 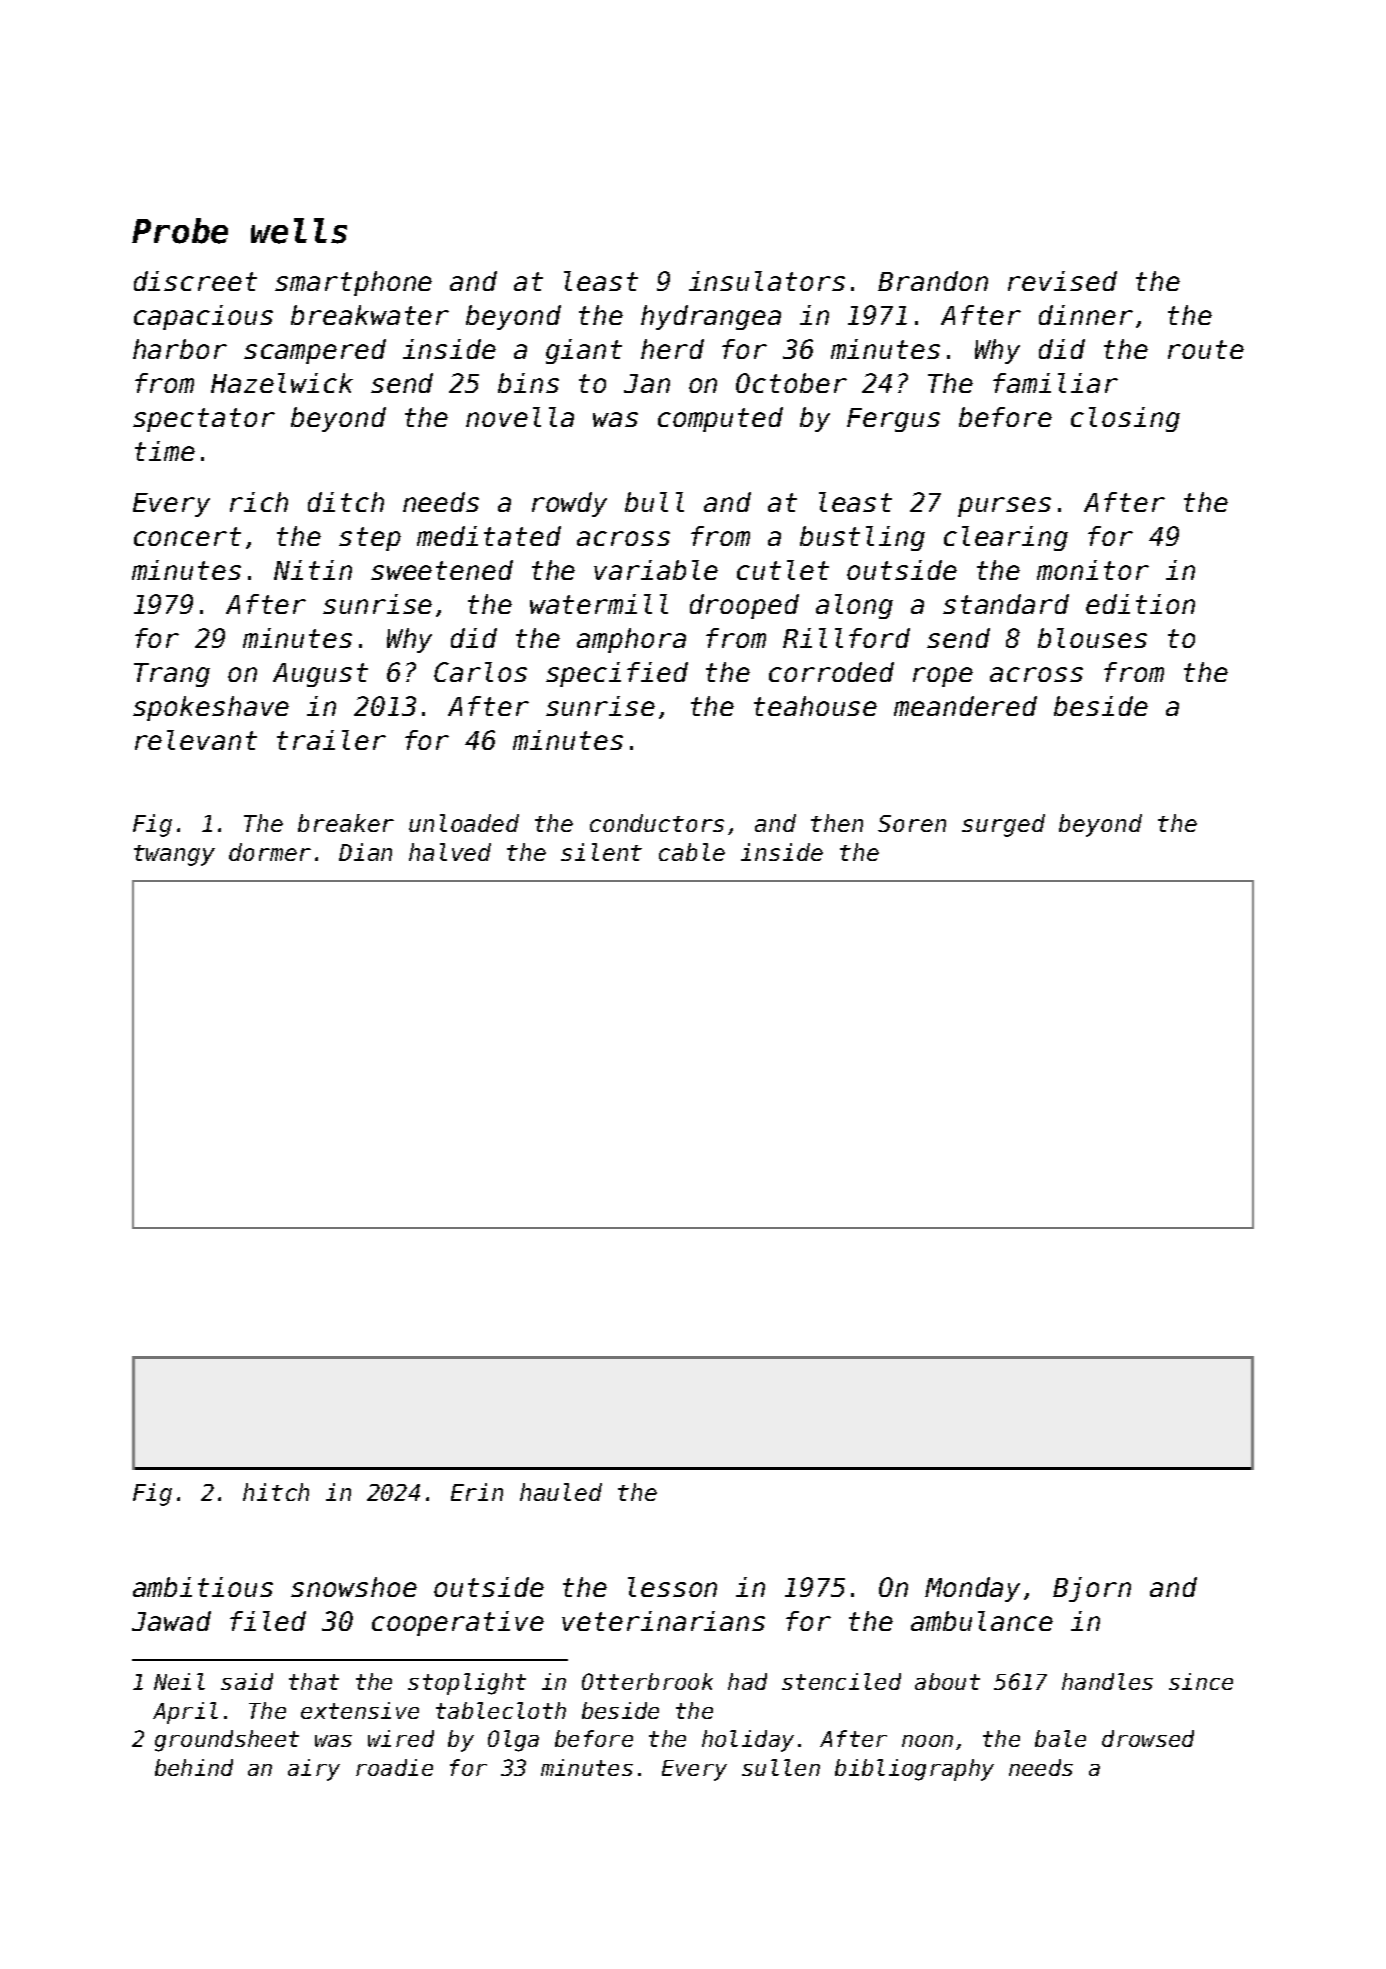 What do you see at coordinates (1206, 349) in the document?
I see `route` at bounding box center [1206, 349].
